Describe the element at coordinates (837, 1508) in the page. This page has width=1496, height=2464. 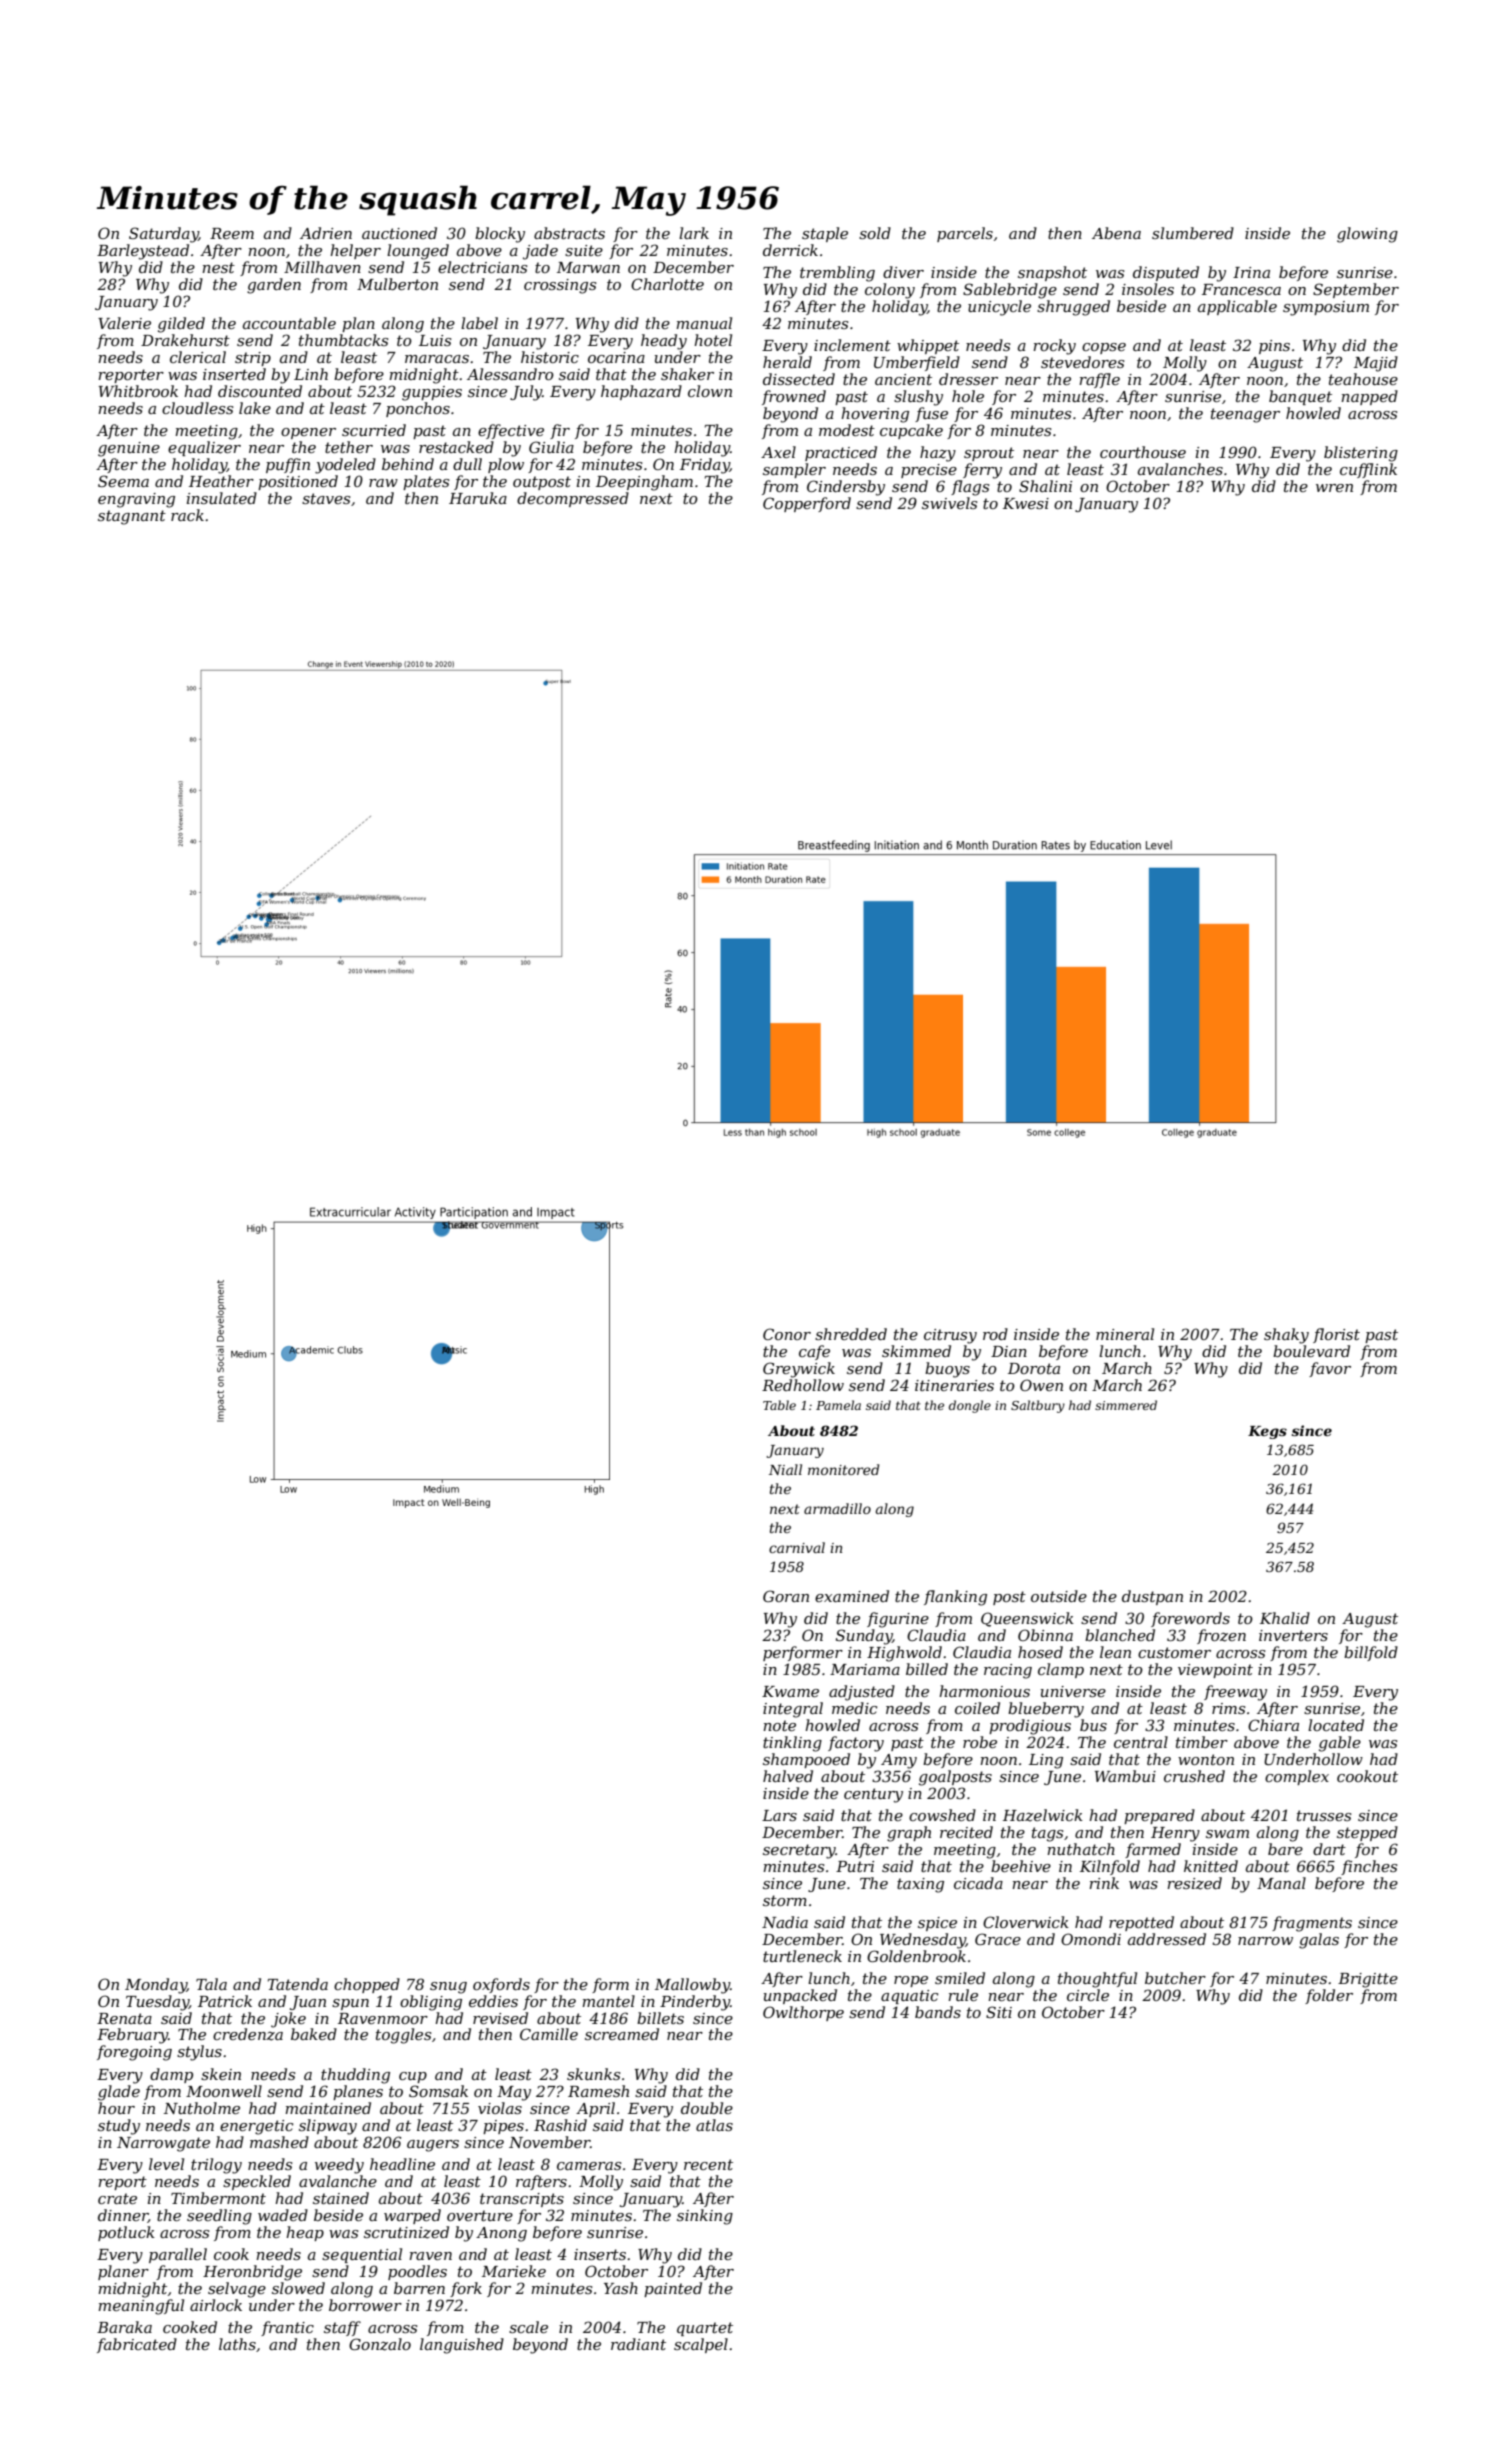
I see `armadillo` at that location.
